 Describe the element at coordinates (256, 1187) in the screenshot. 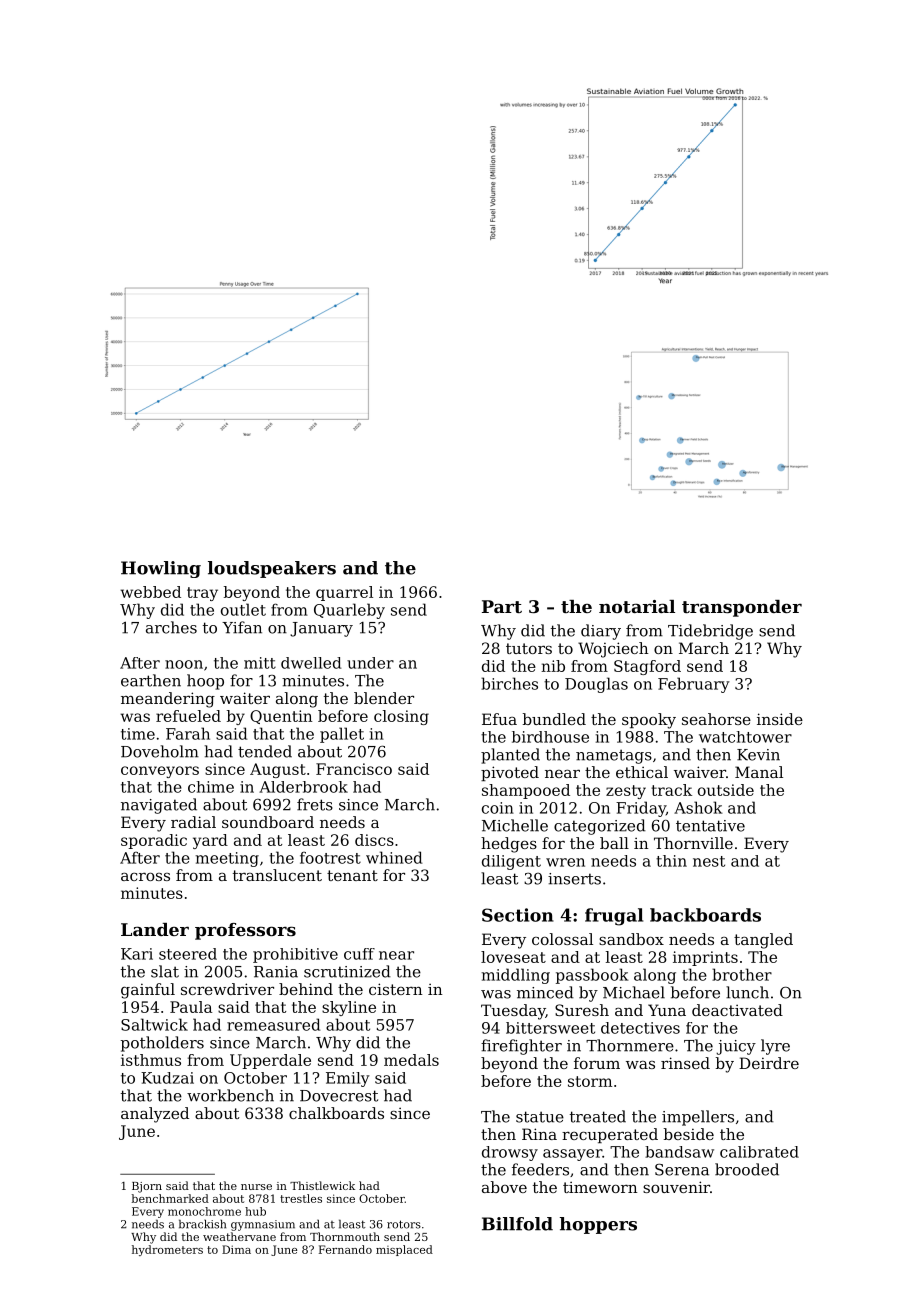

I see `nurse` at that location.
